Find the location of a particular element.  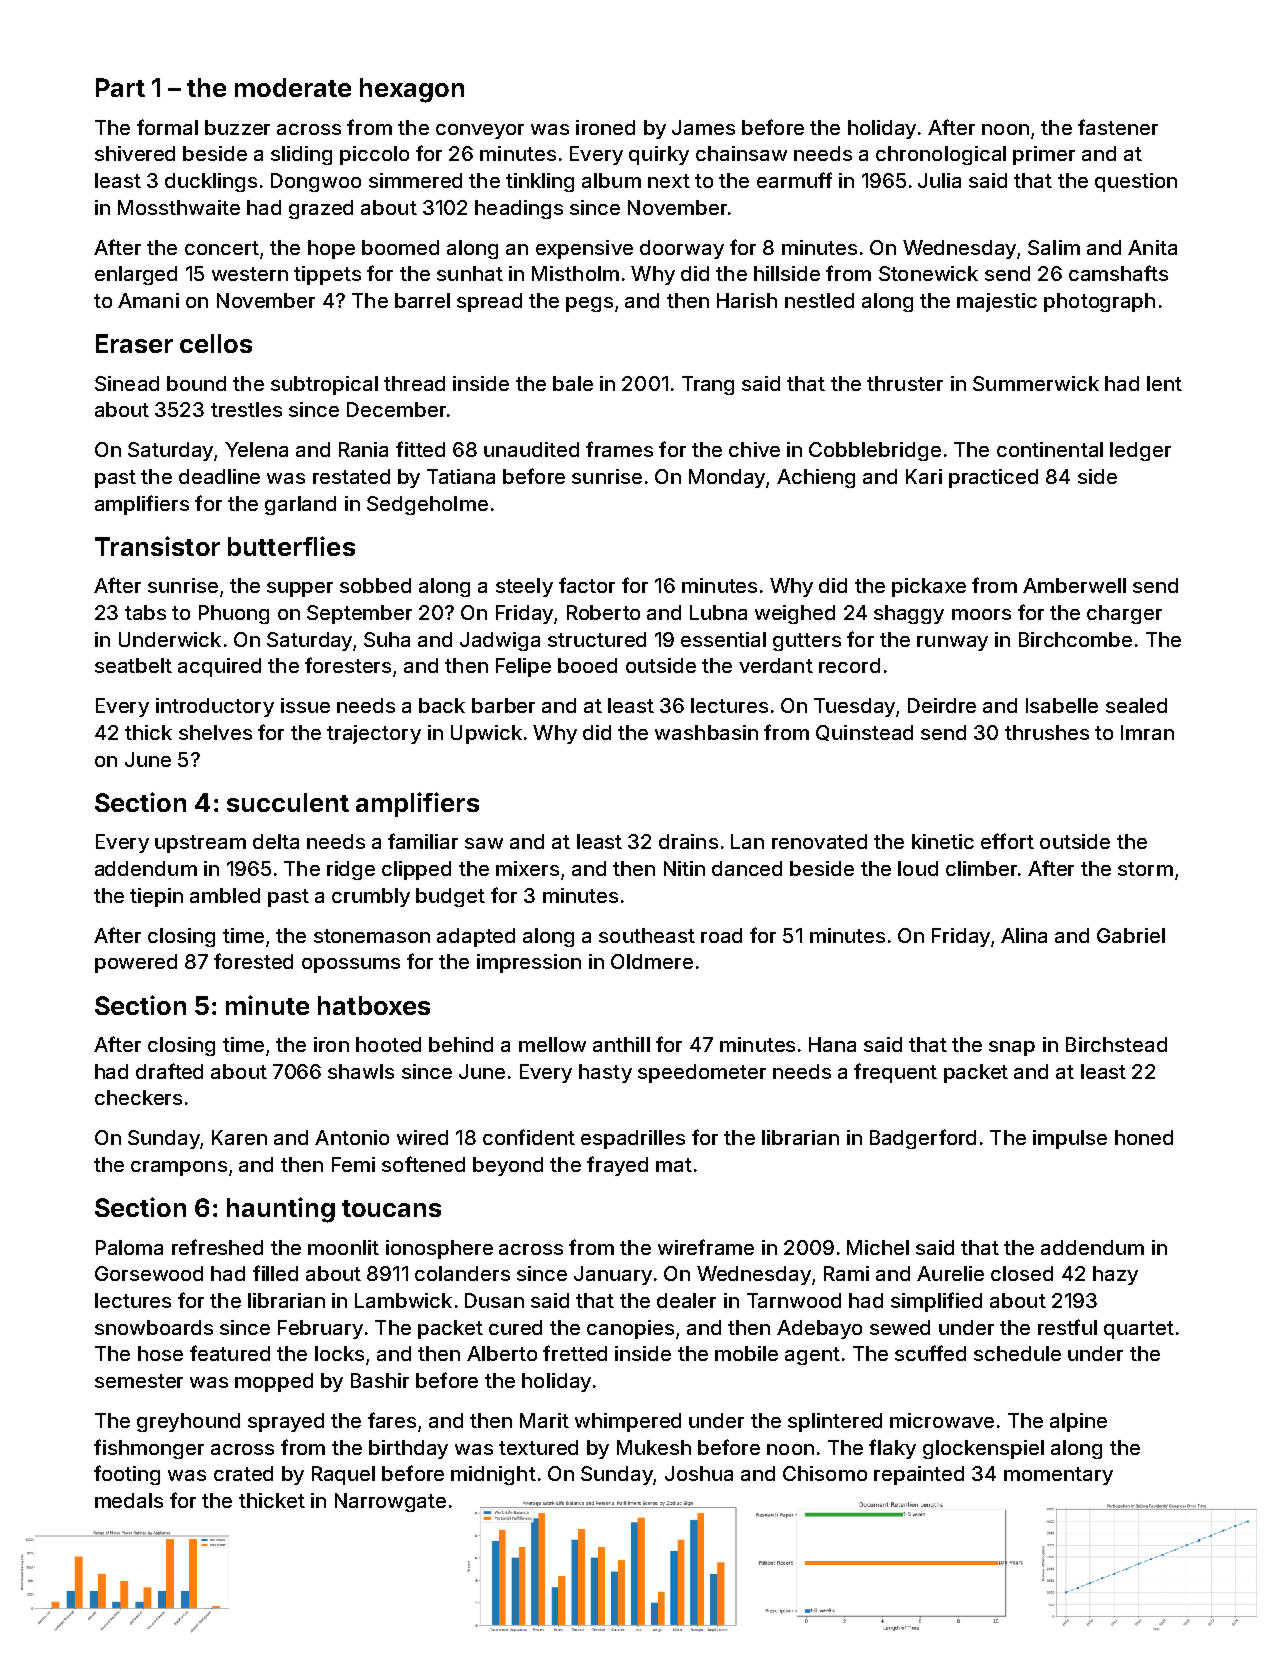

fitted is located at coordinates (420, 449).
